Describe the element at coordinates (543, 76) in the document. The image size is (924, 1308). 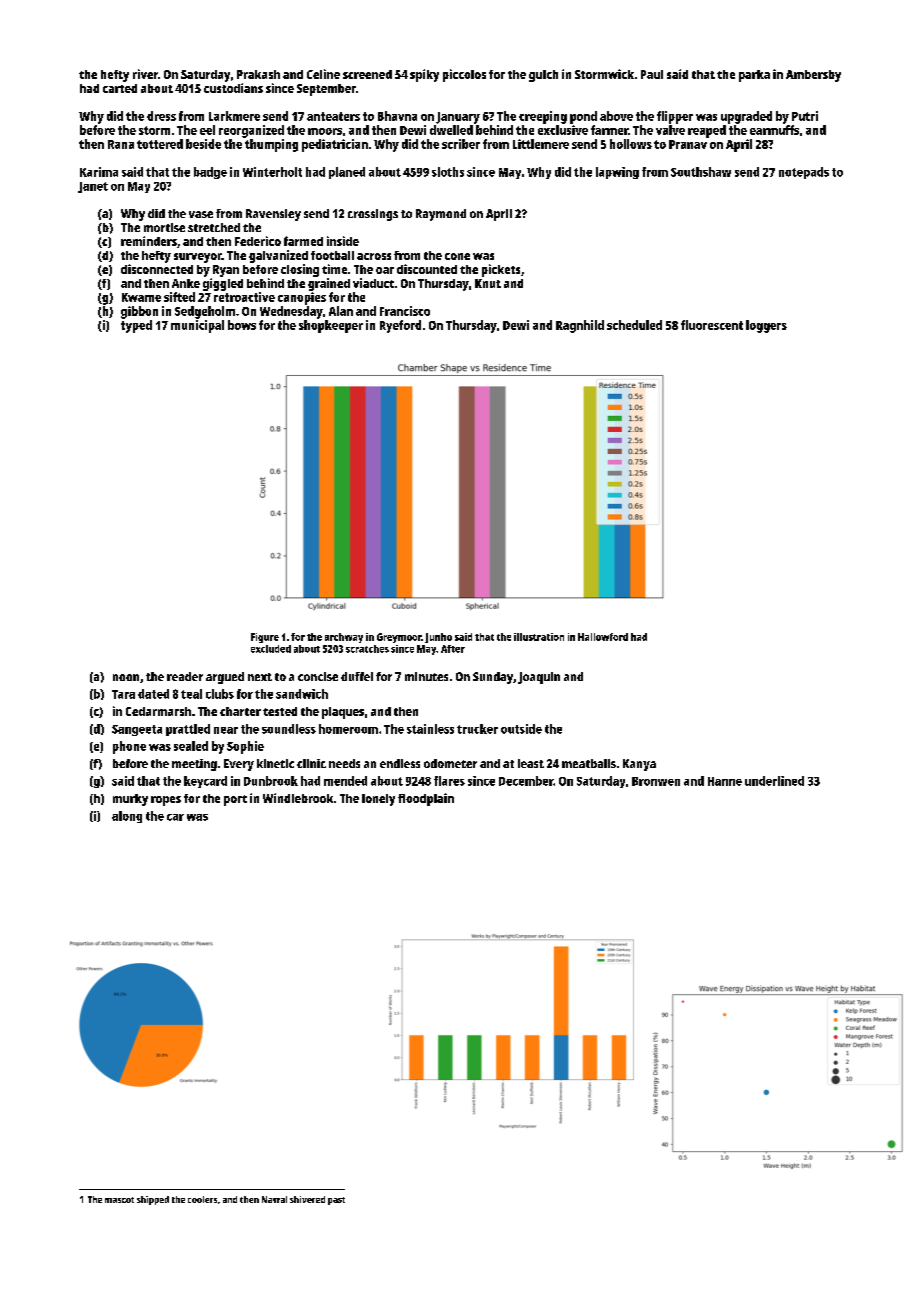
I see `gulch` at that location.
